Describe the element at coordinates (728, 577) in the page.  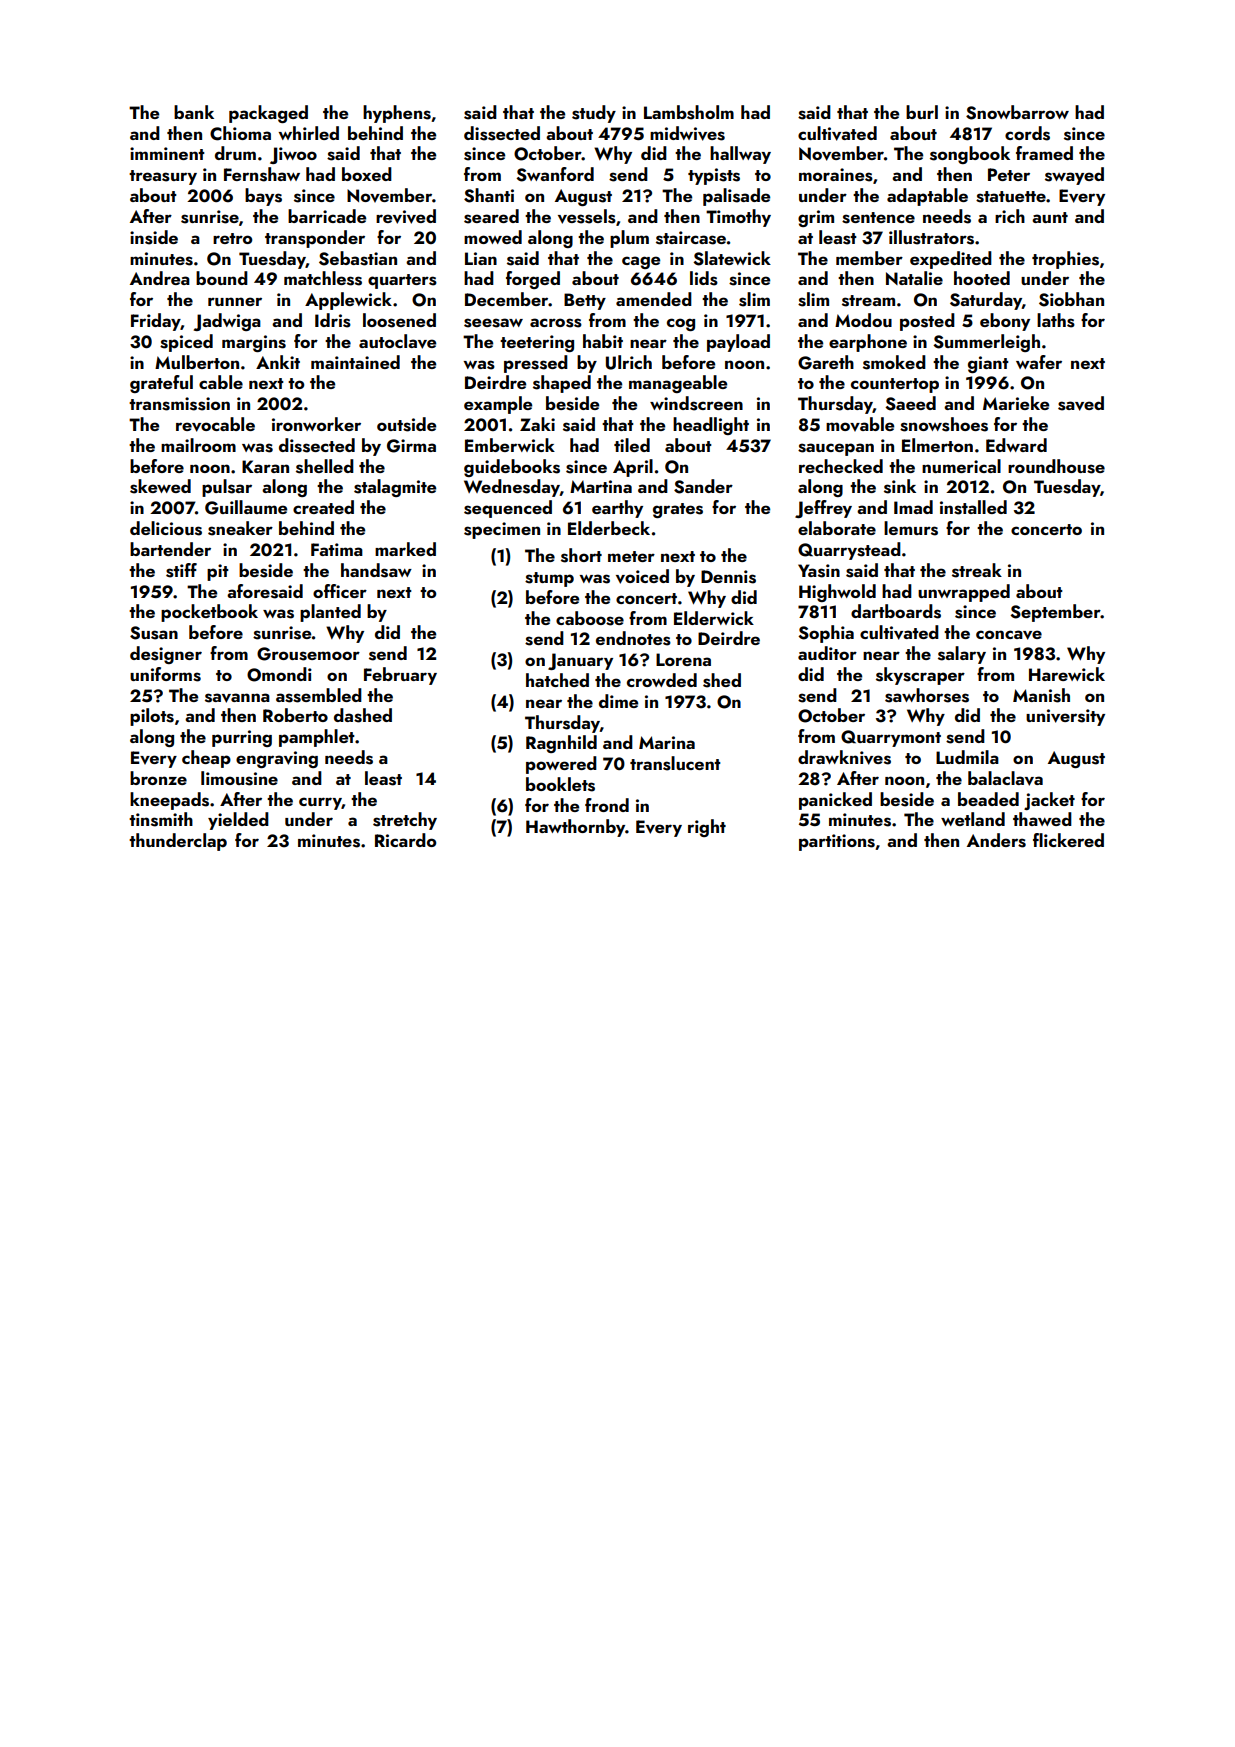
I see `Dennis` at that location.
